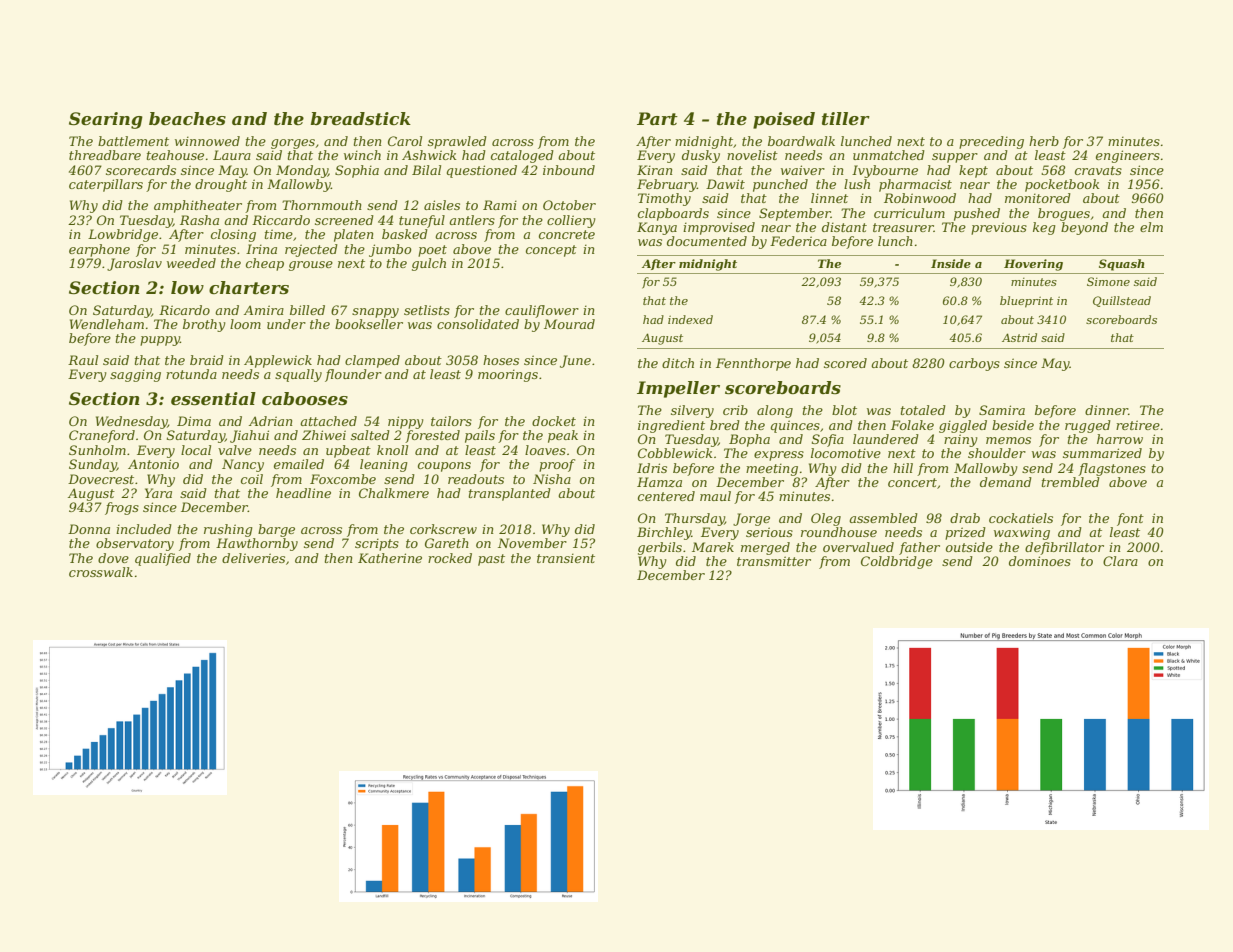 This document has width=1233, height=952. Describe the element at coordinates (1120, 561) in the document. I see `Clara` at that location.
